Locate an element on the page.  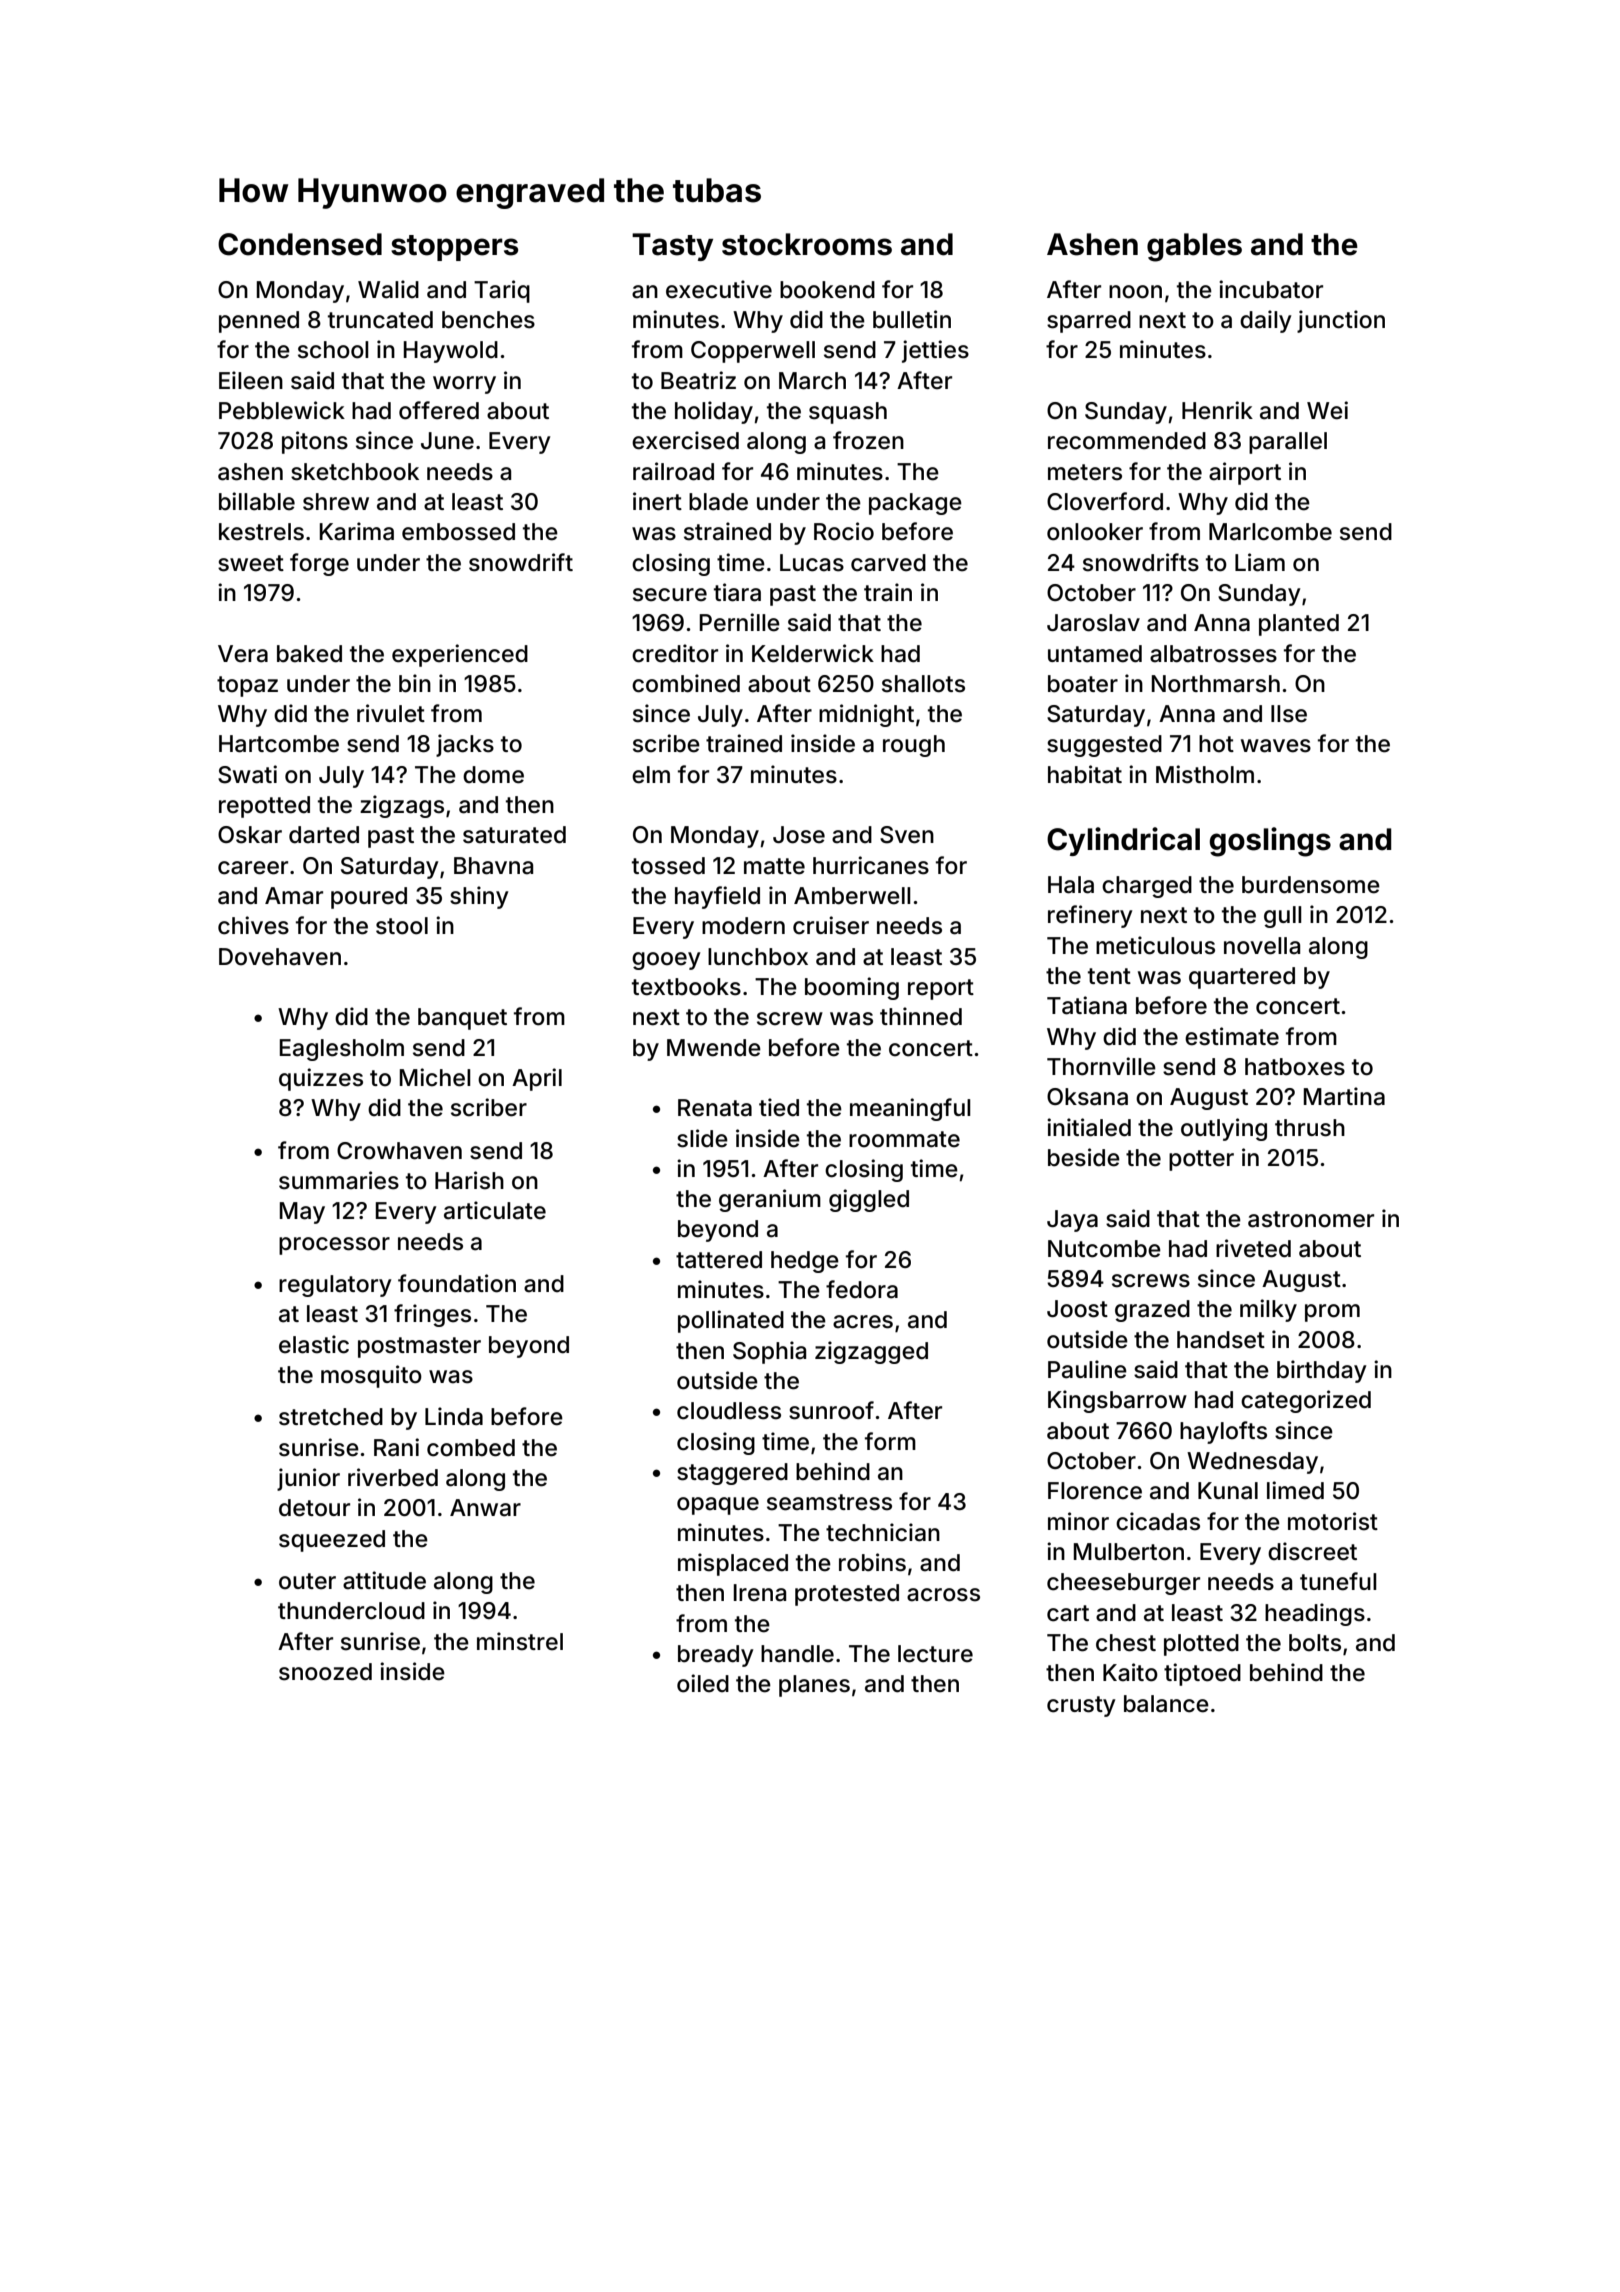
meters is located at coordinates (1085, 472).
